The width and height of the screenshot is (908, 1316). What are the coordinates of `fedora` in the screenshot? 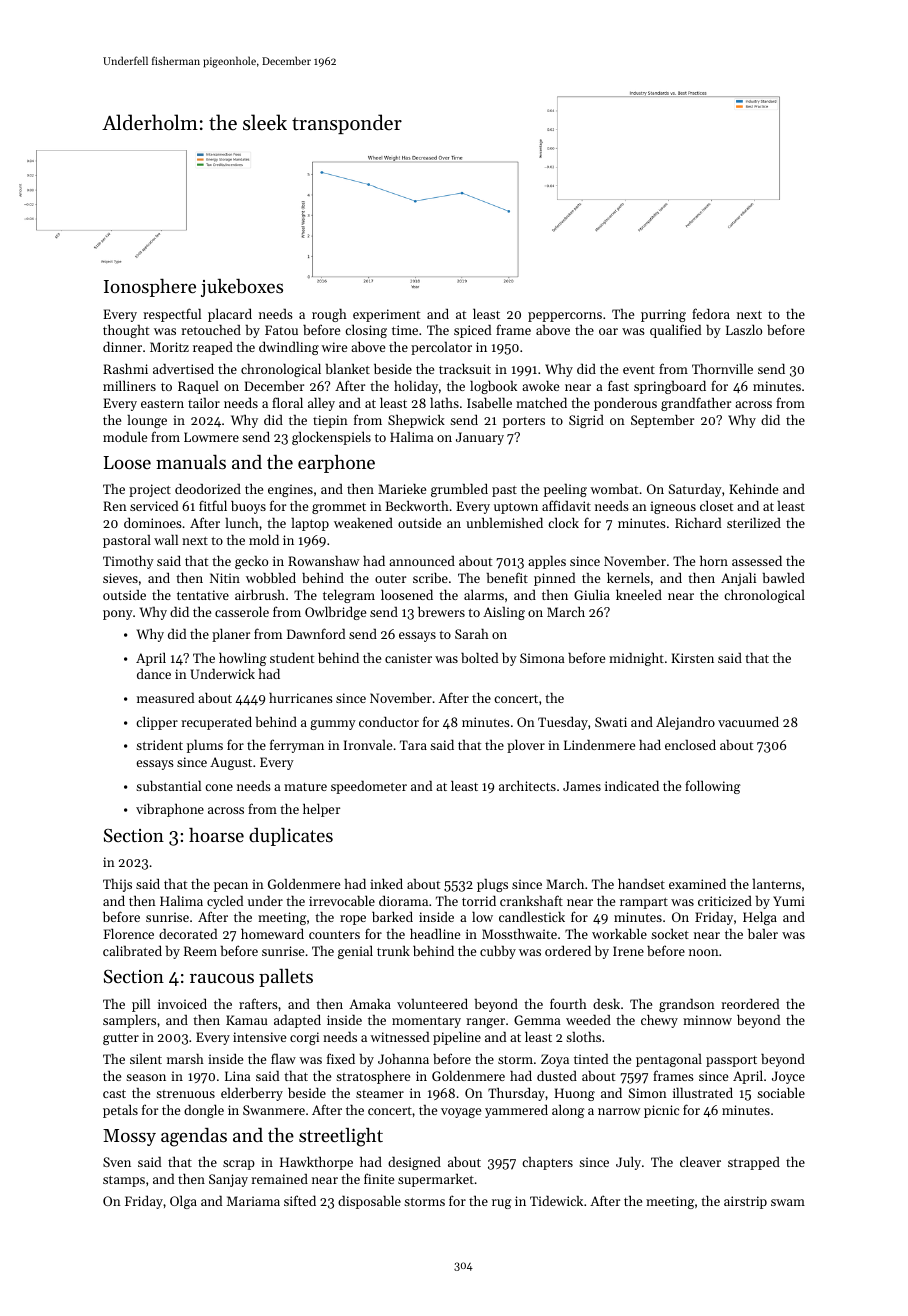 It's located at (711, 313).
